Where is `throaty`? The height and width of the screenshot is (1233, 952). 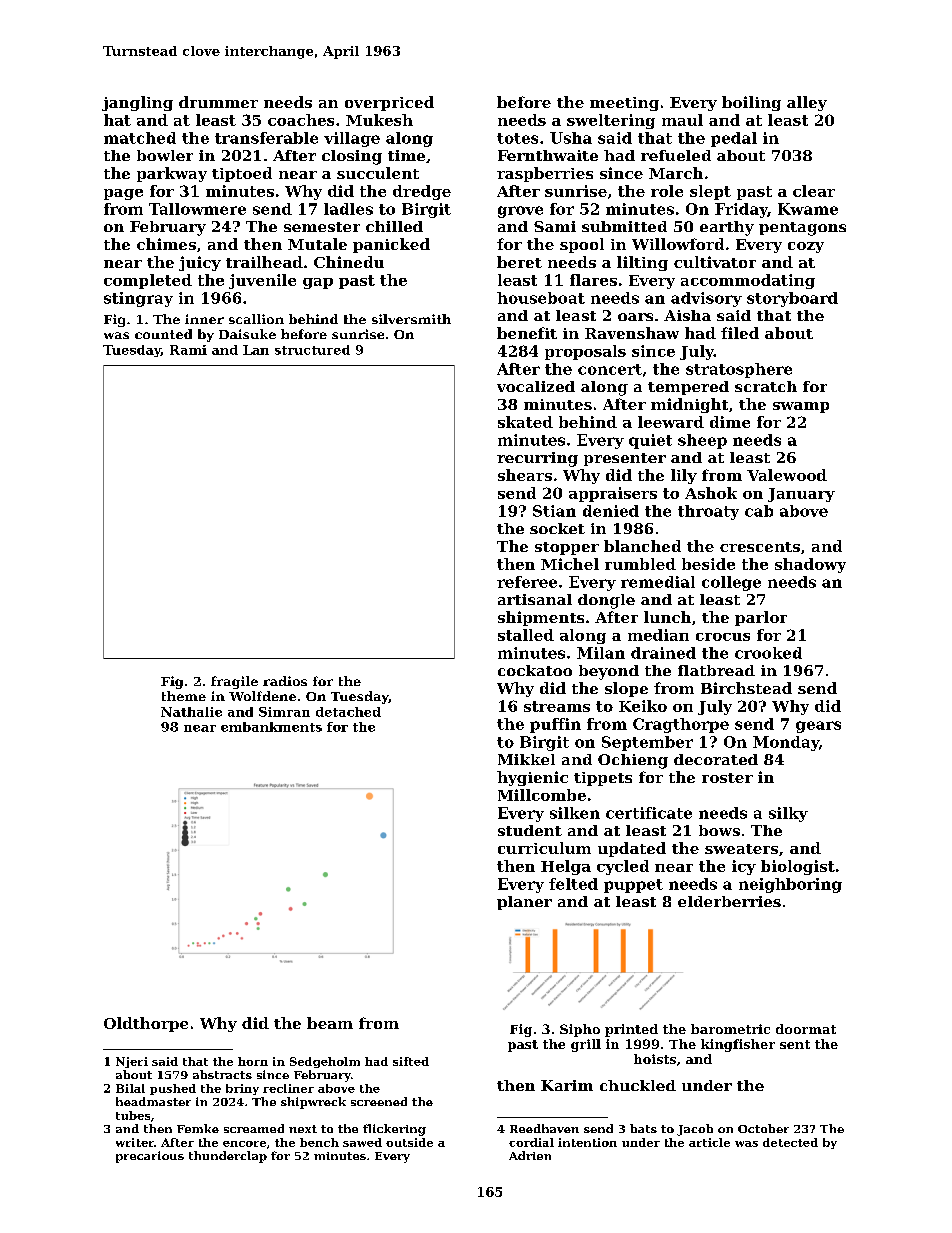 throaty is located at coordinates (708, 512).
